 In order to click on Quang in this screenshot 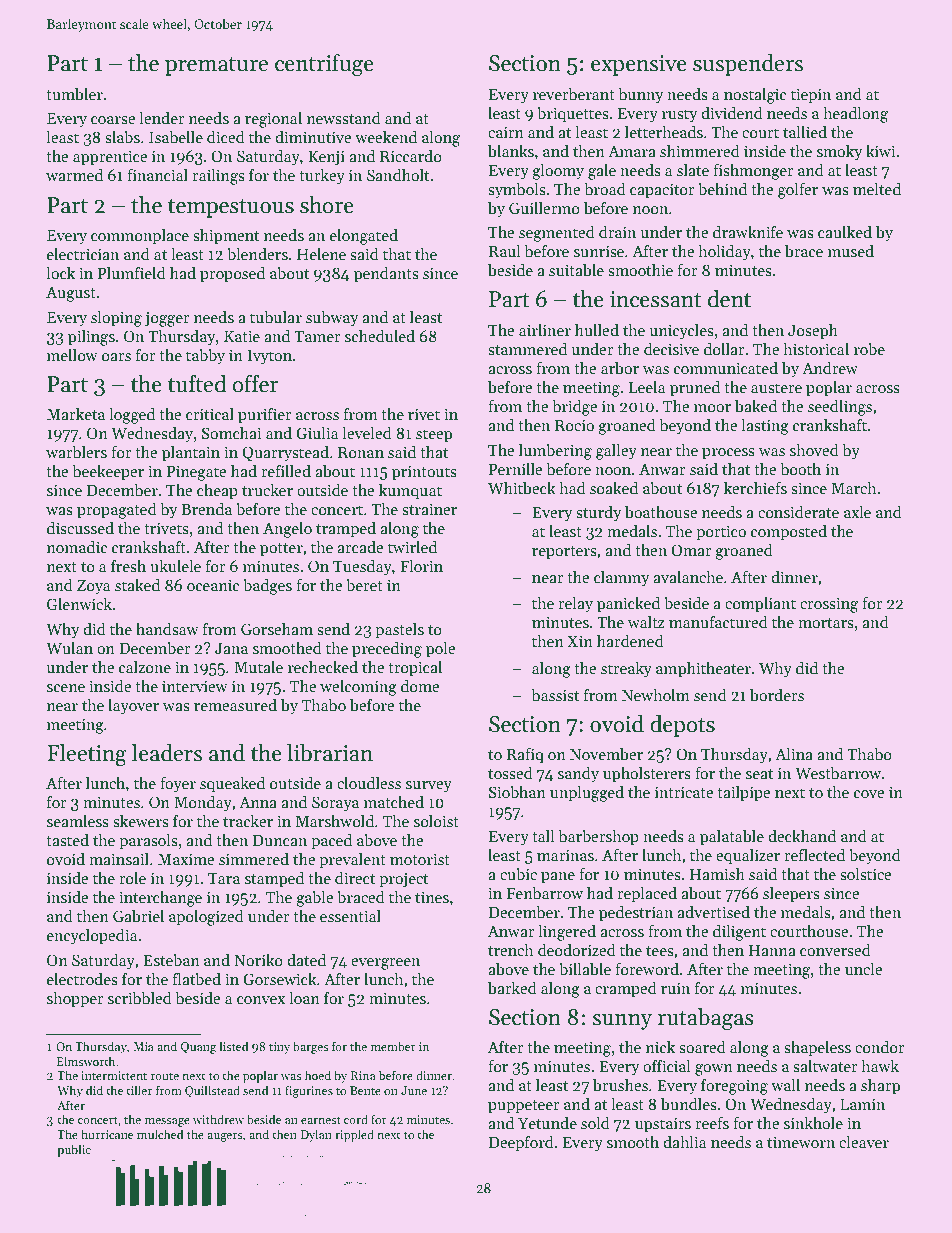, I will do `click(199, 1048)`.
